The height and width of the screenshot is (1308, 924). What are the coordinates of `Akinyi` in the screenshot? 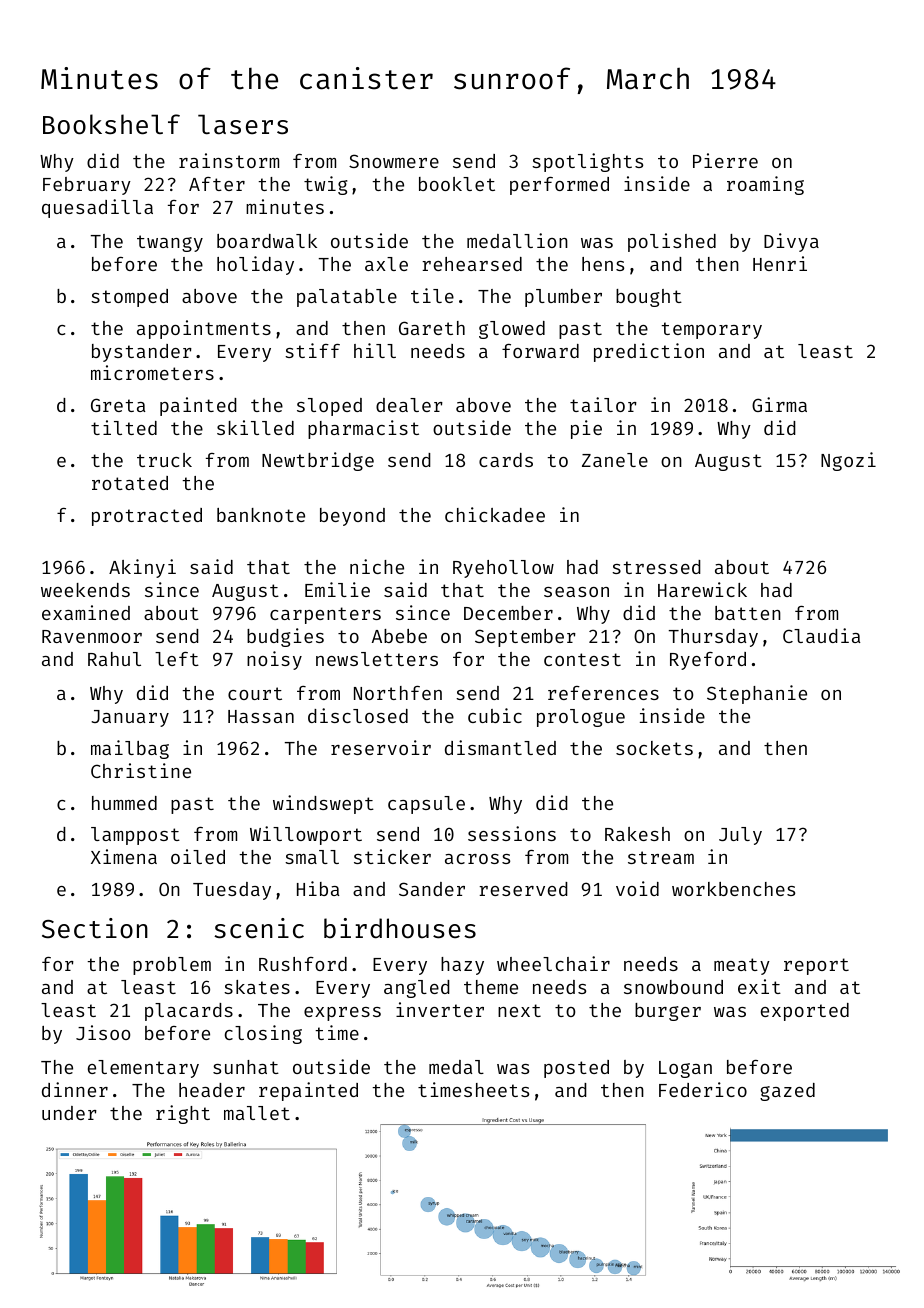 It's located at (142, 568).
